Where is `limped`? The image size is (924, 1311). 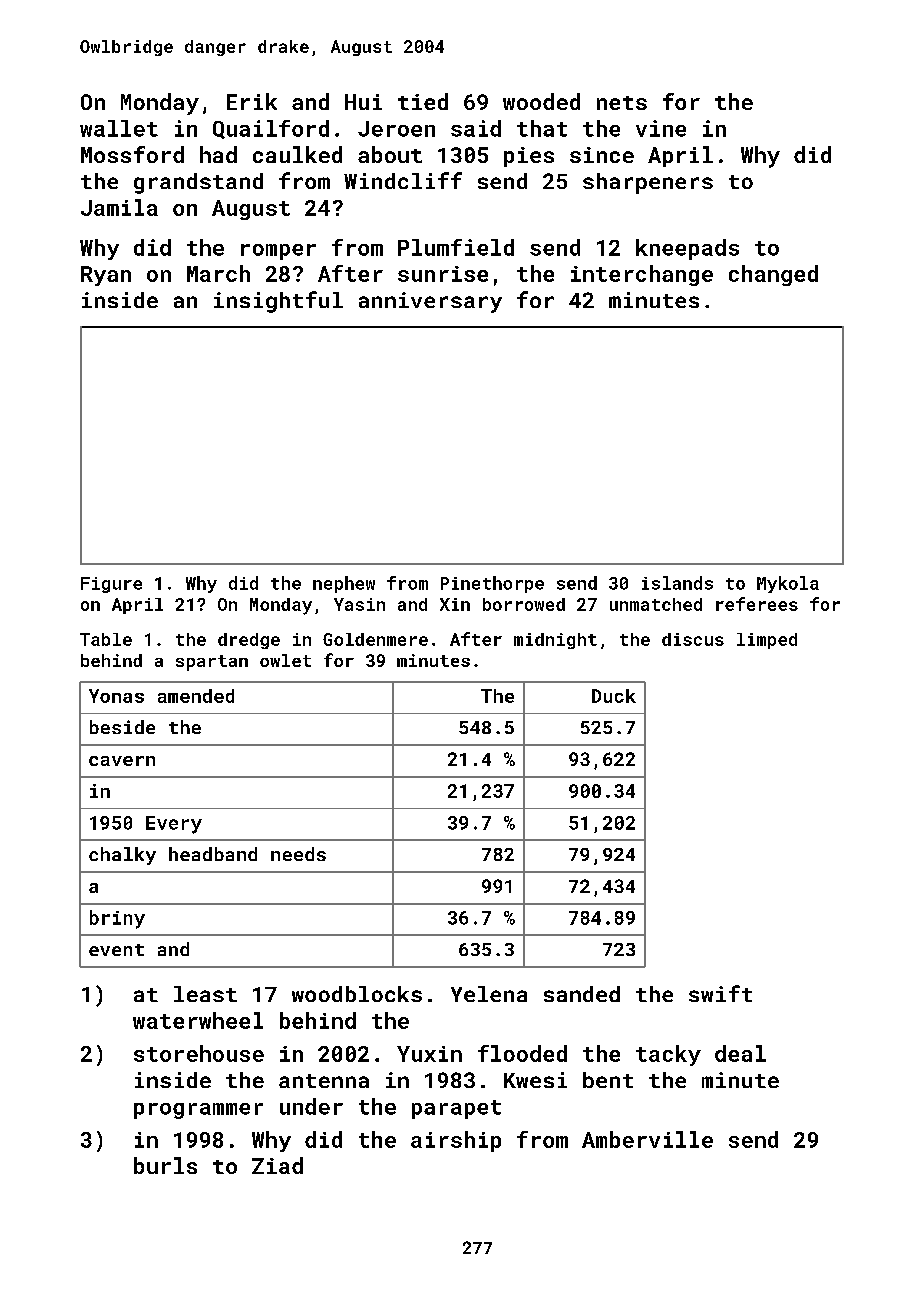 limped is located at coordinates (767, 641).
